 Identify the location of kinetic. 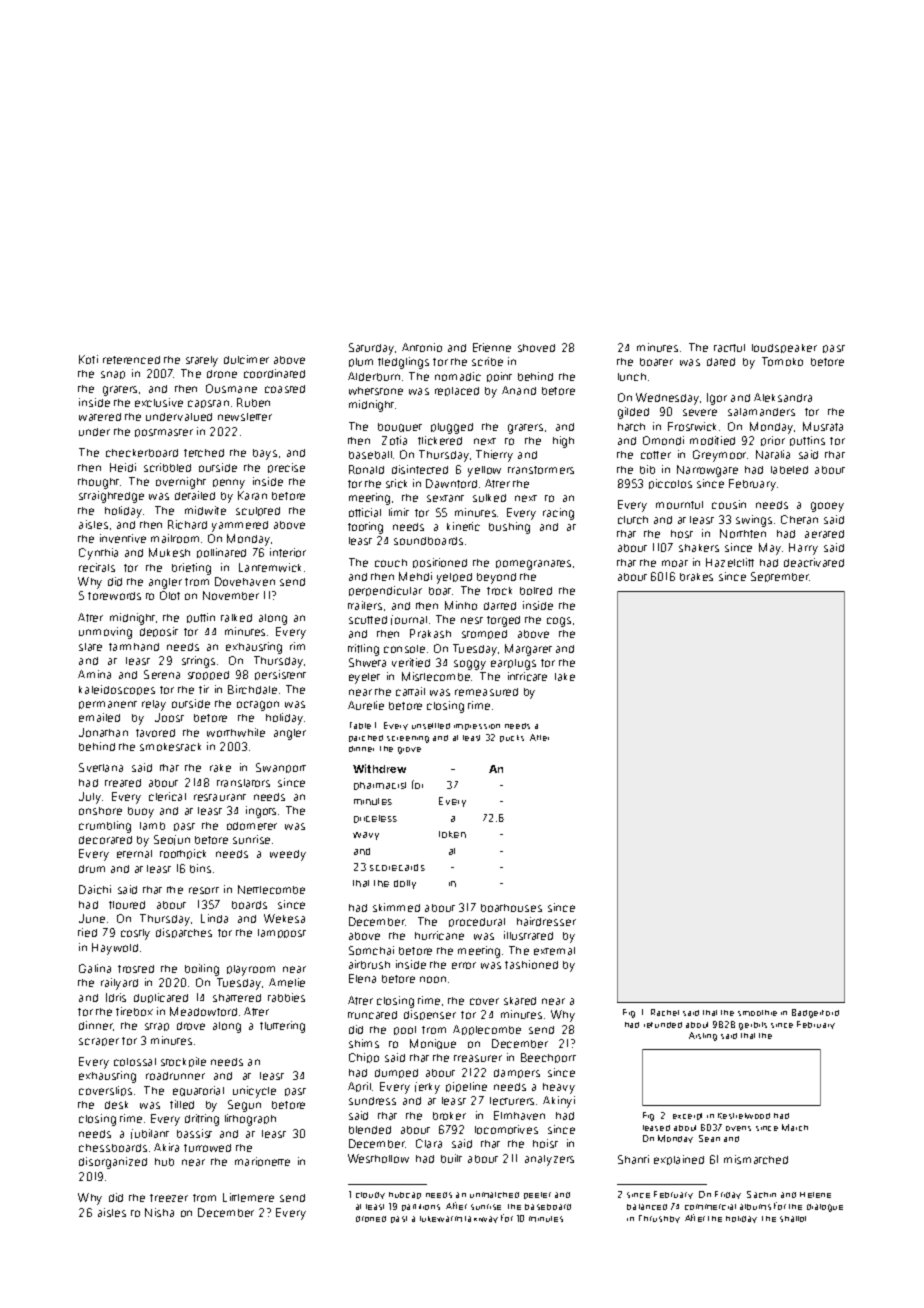
(463, 526).
